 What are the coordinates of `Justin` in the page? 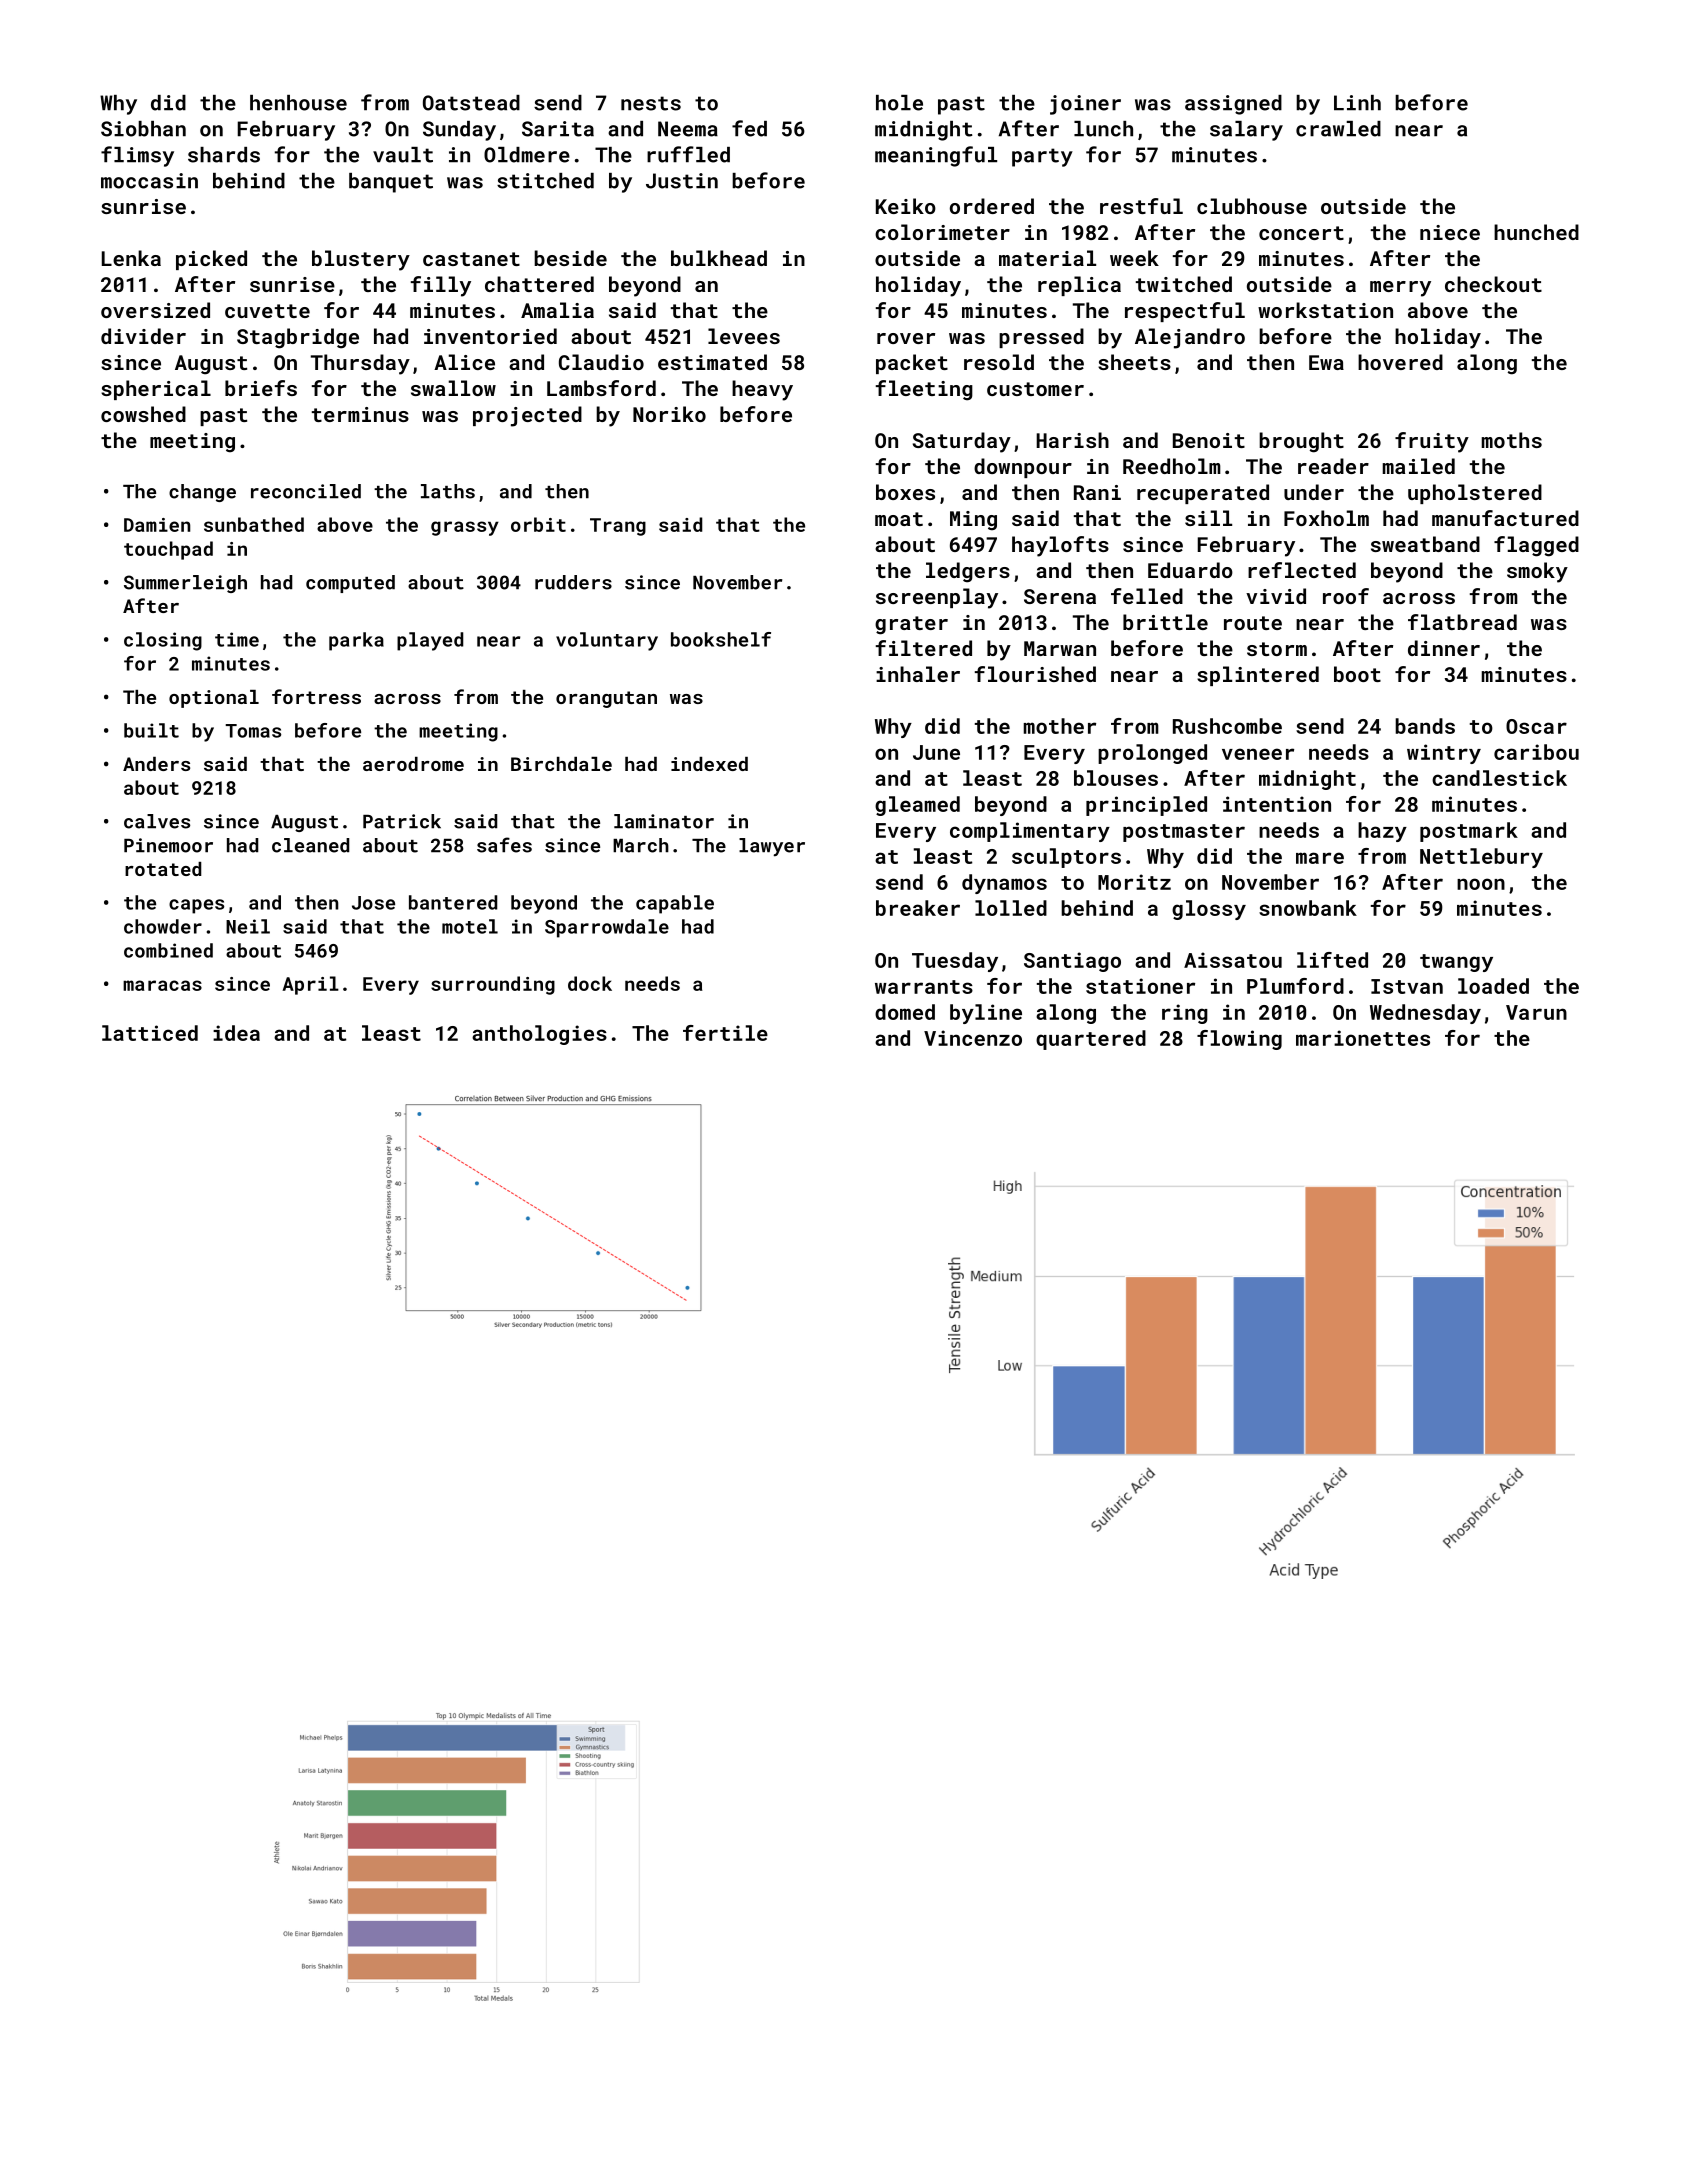 It's located at (682, 181).
